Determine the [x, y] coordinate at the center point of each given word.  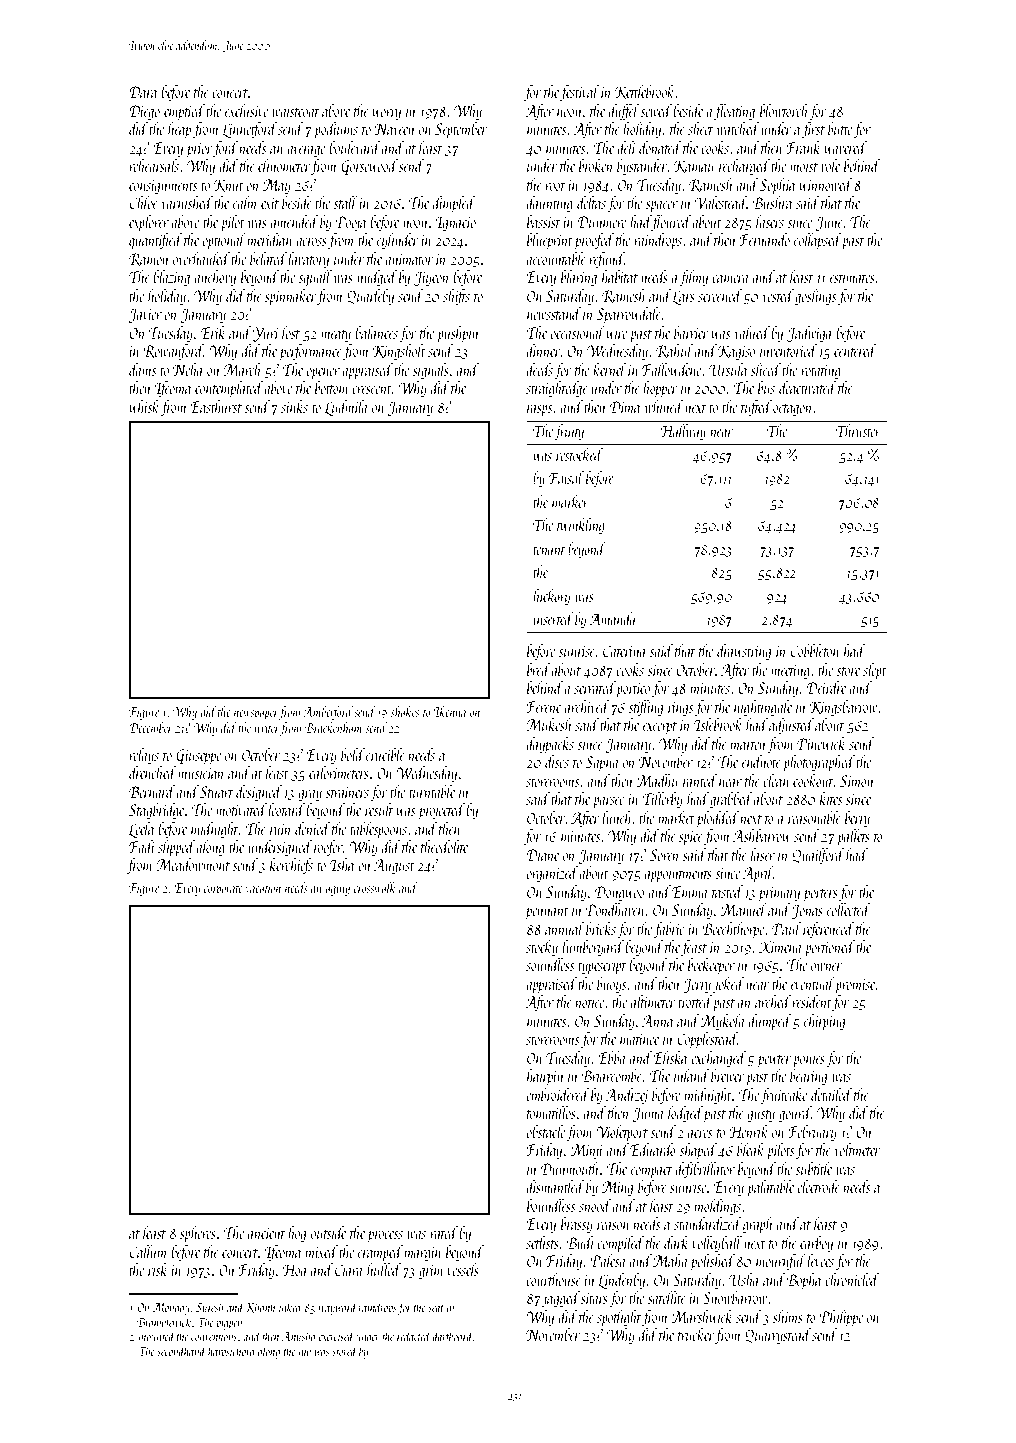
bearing [808, 1077]
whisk [144, 406]
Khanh [260, 1307]
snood [595, 1205]
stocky [542, 948]
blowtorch [783, 110]
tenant [549, 550]
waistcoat [295, 111]
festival [579, 93]
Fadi [142, 846]
